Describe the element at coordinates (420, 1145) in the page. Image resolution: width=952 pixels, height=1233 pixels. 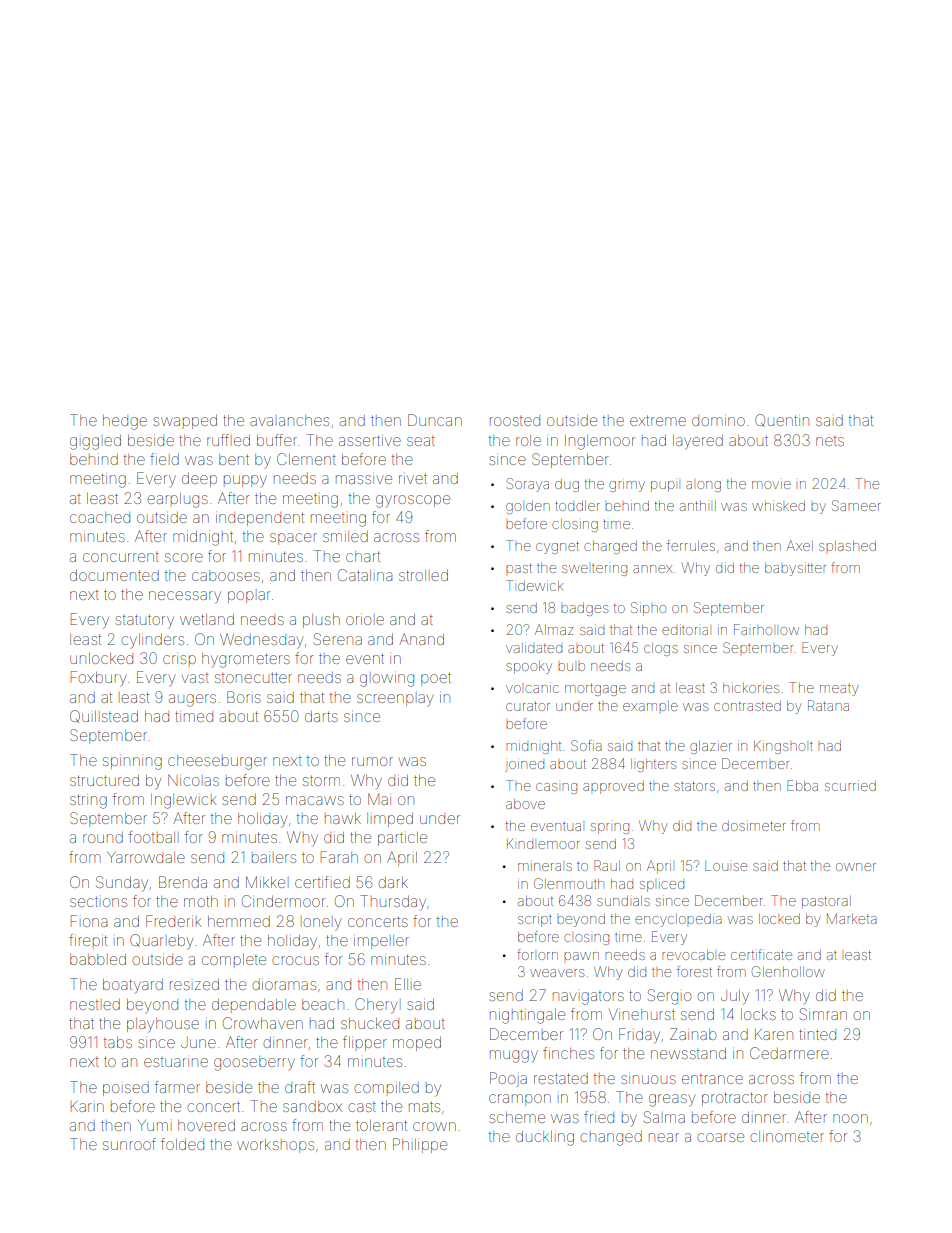
I see `Philippe` at that location.
